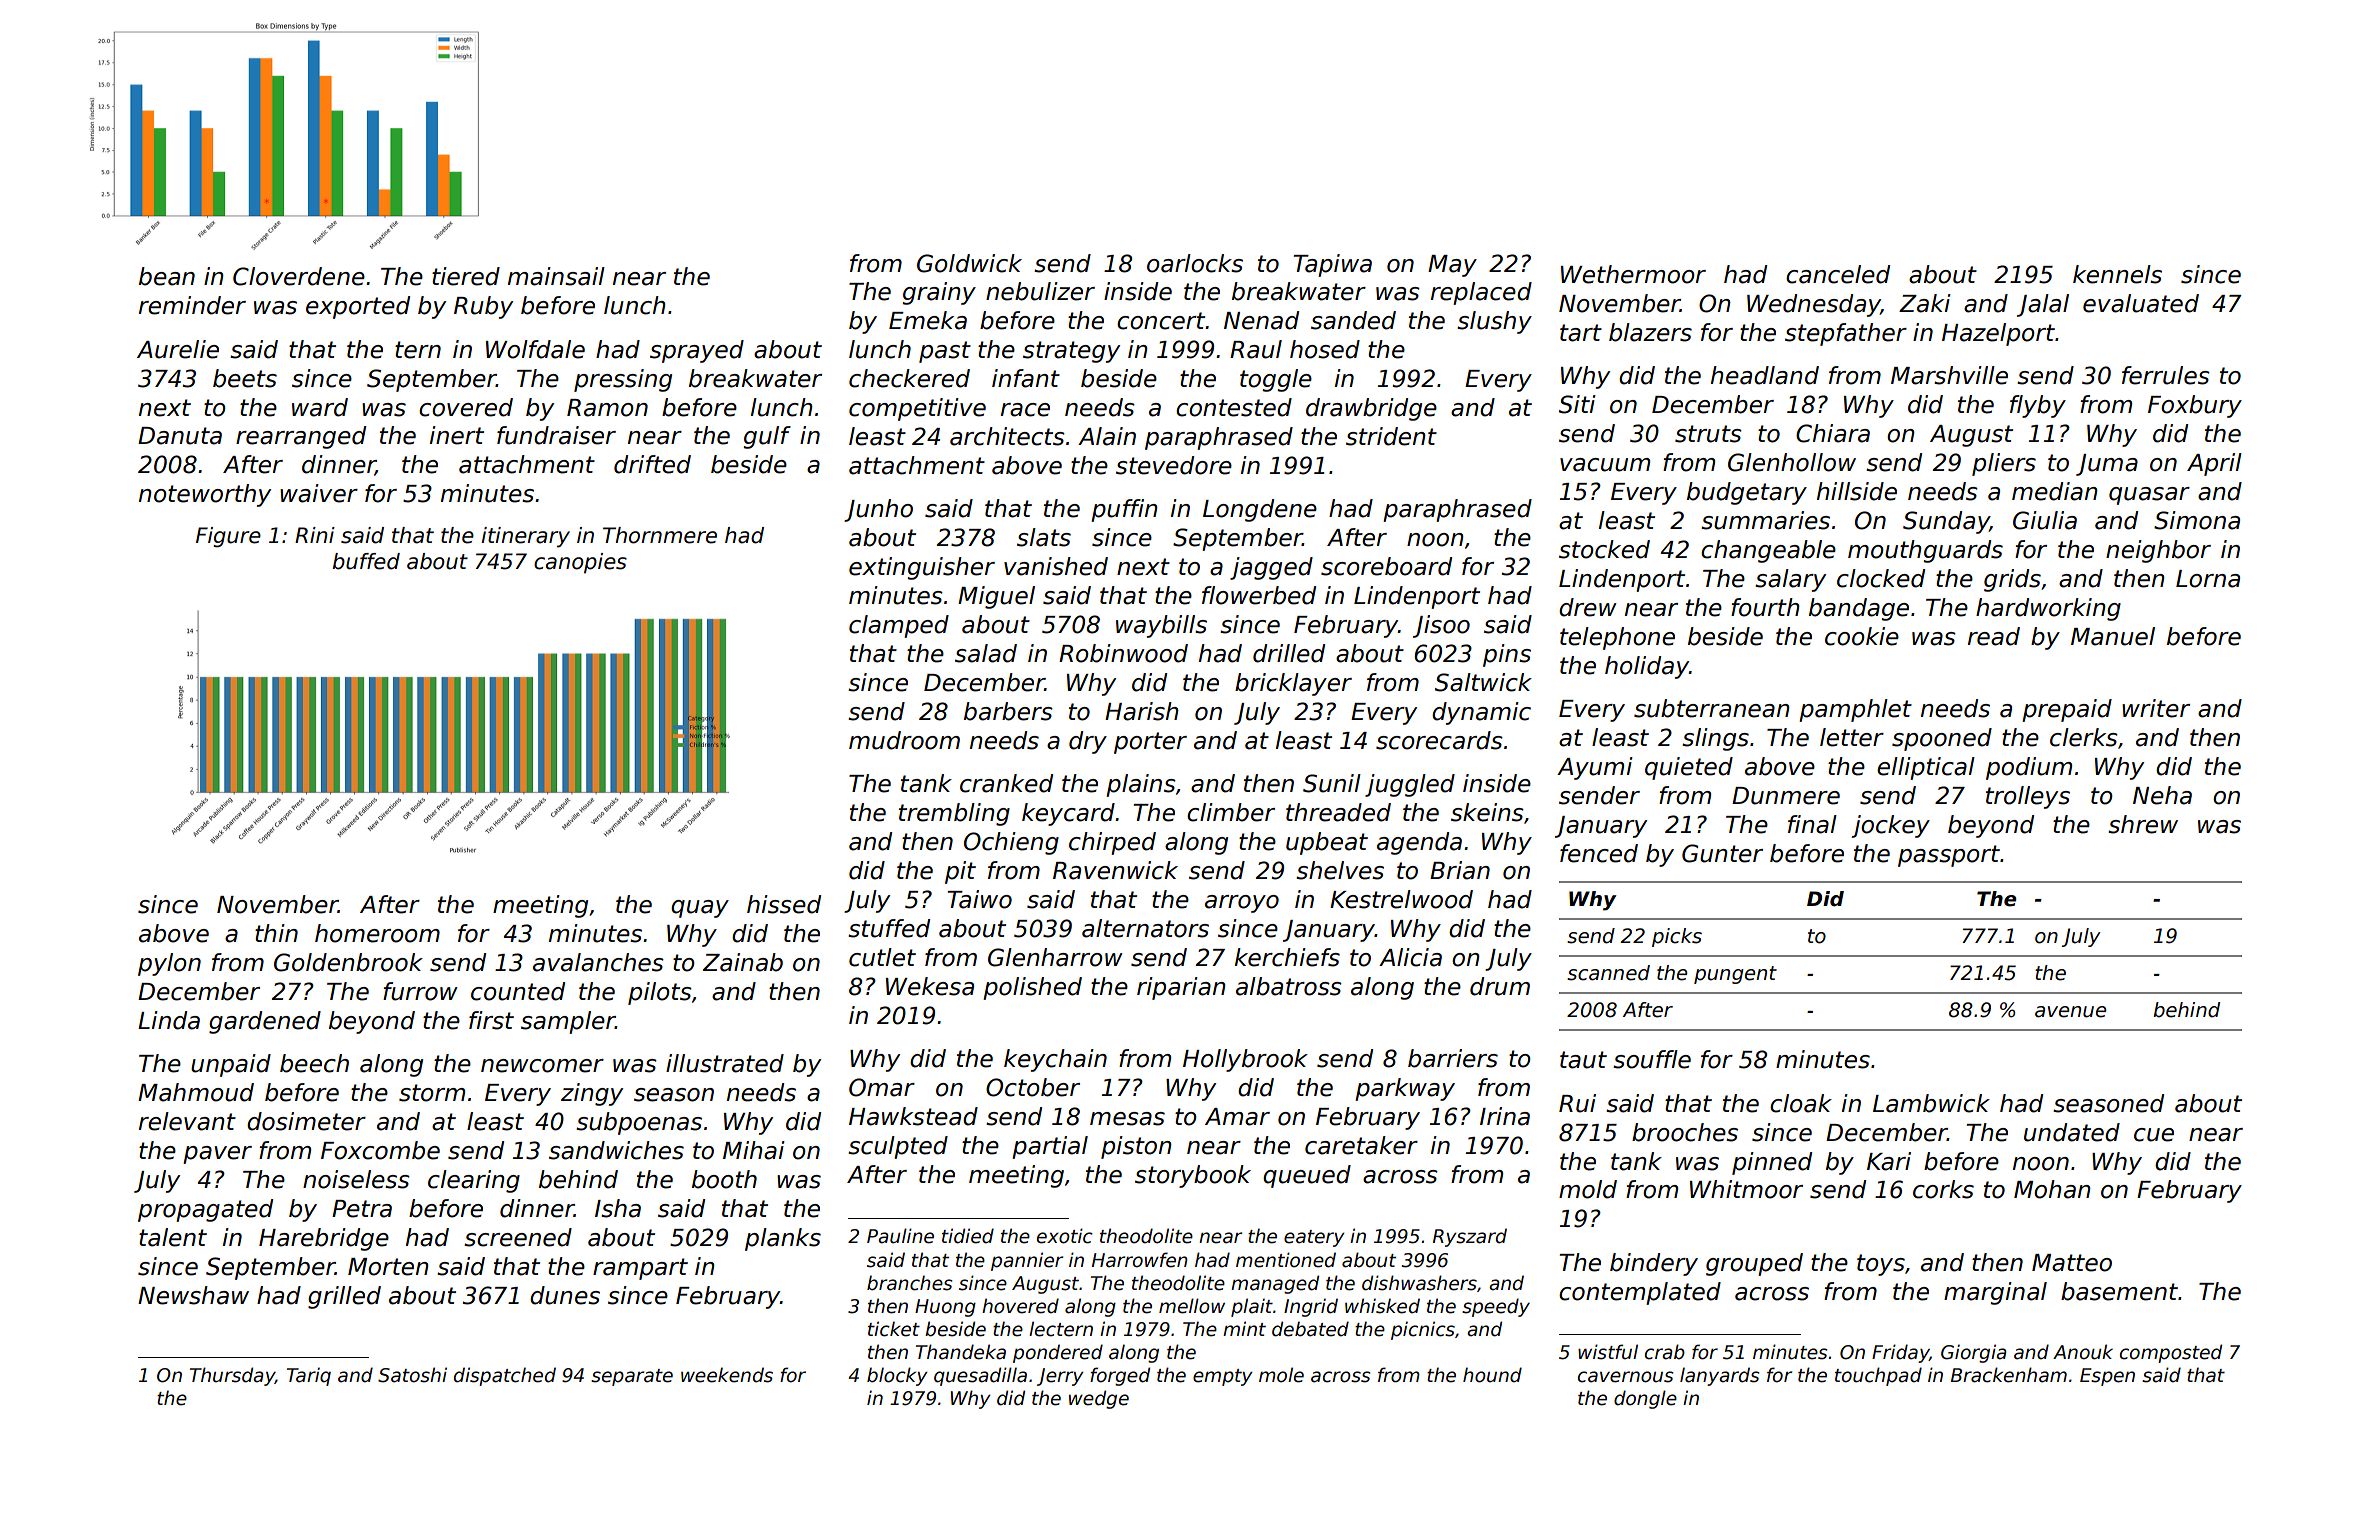  Describe the element at coordinates (1998, 334) in the screenshot. I see `Hazelport` at that location.
